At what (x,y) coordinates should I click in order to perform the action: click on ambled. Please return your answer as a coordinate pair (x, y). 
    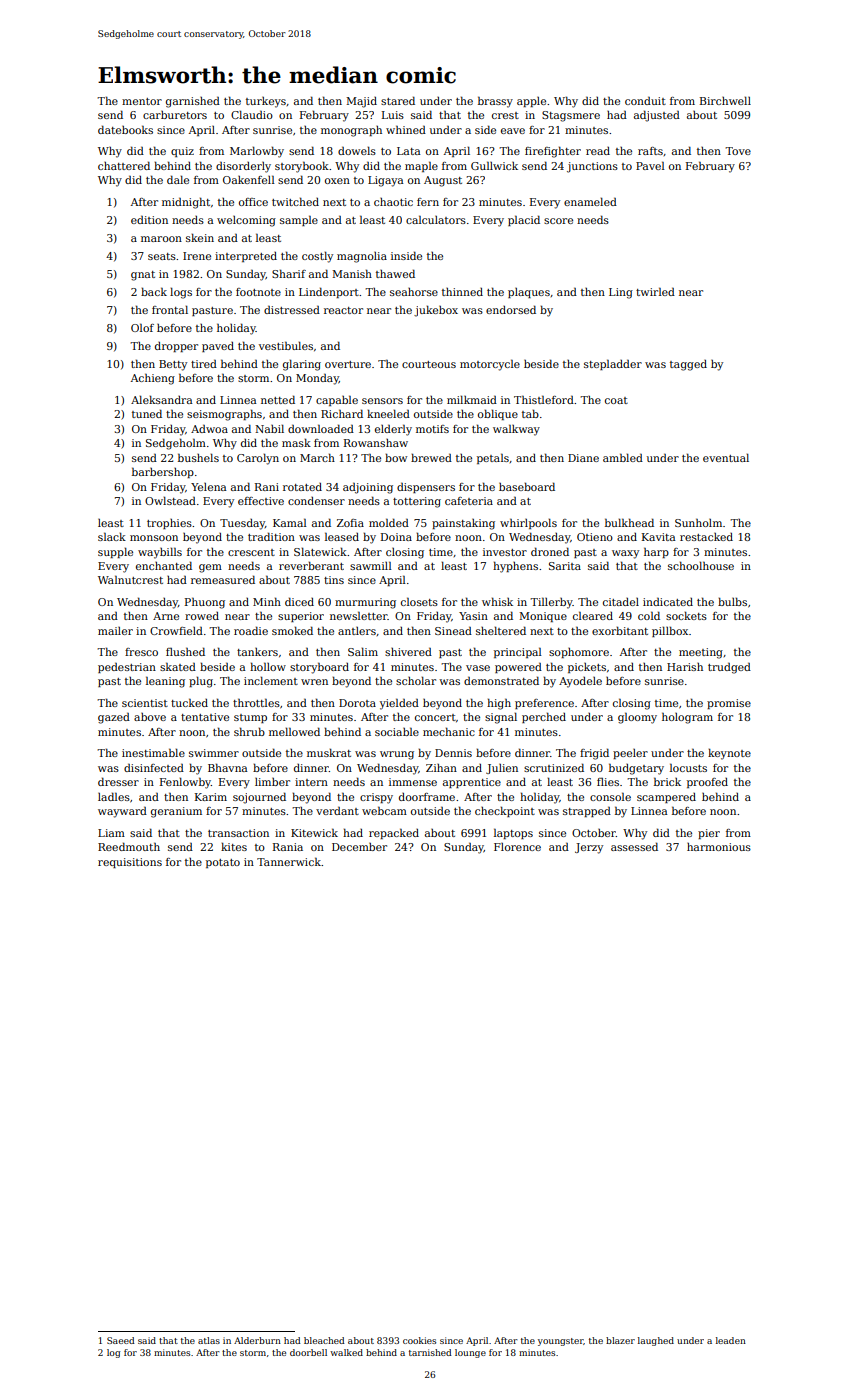
    Looking at the image, I should click on (623, 457).
